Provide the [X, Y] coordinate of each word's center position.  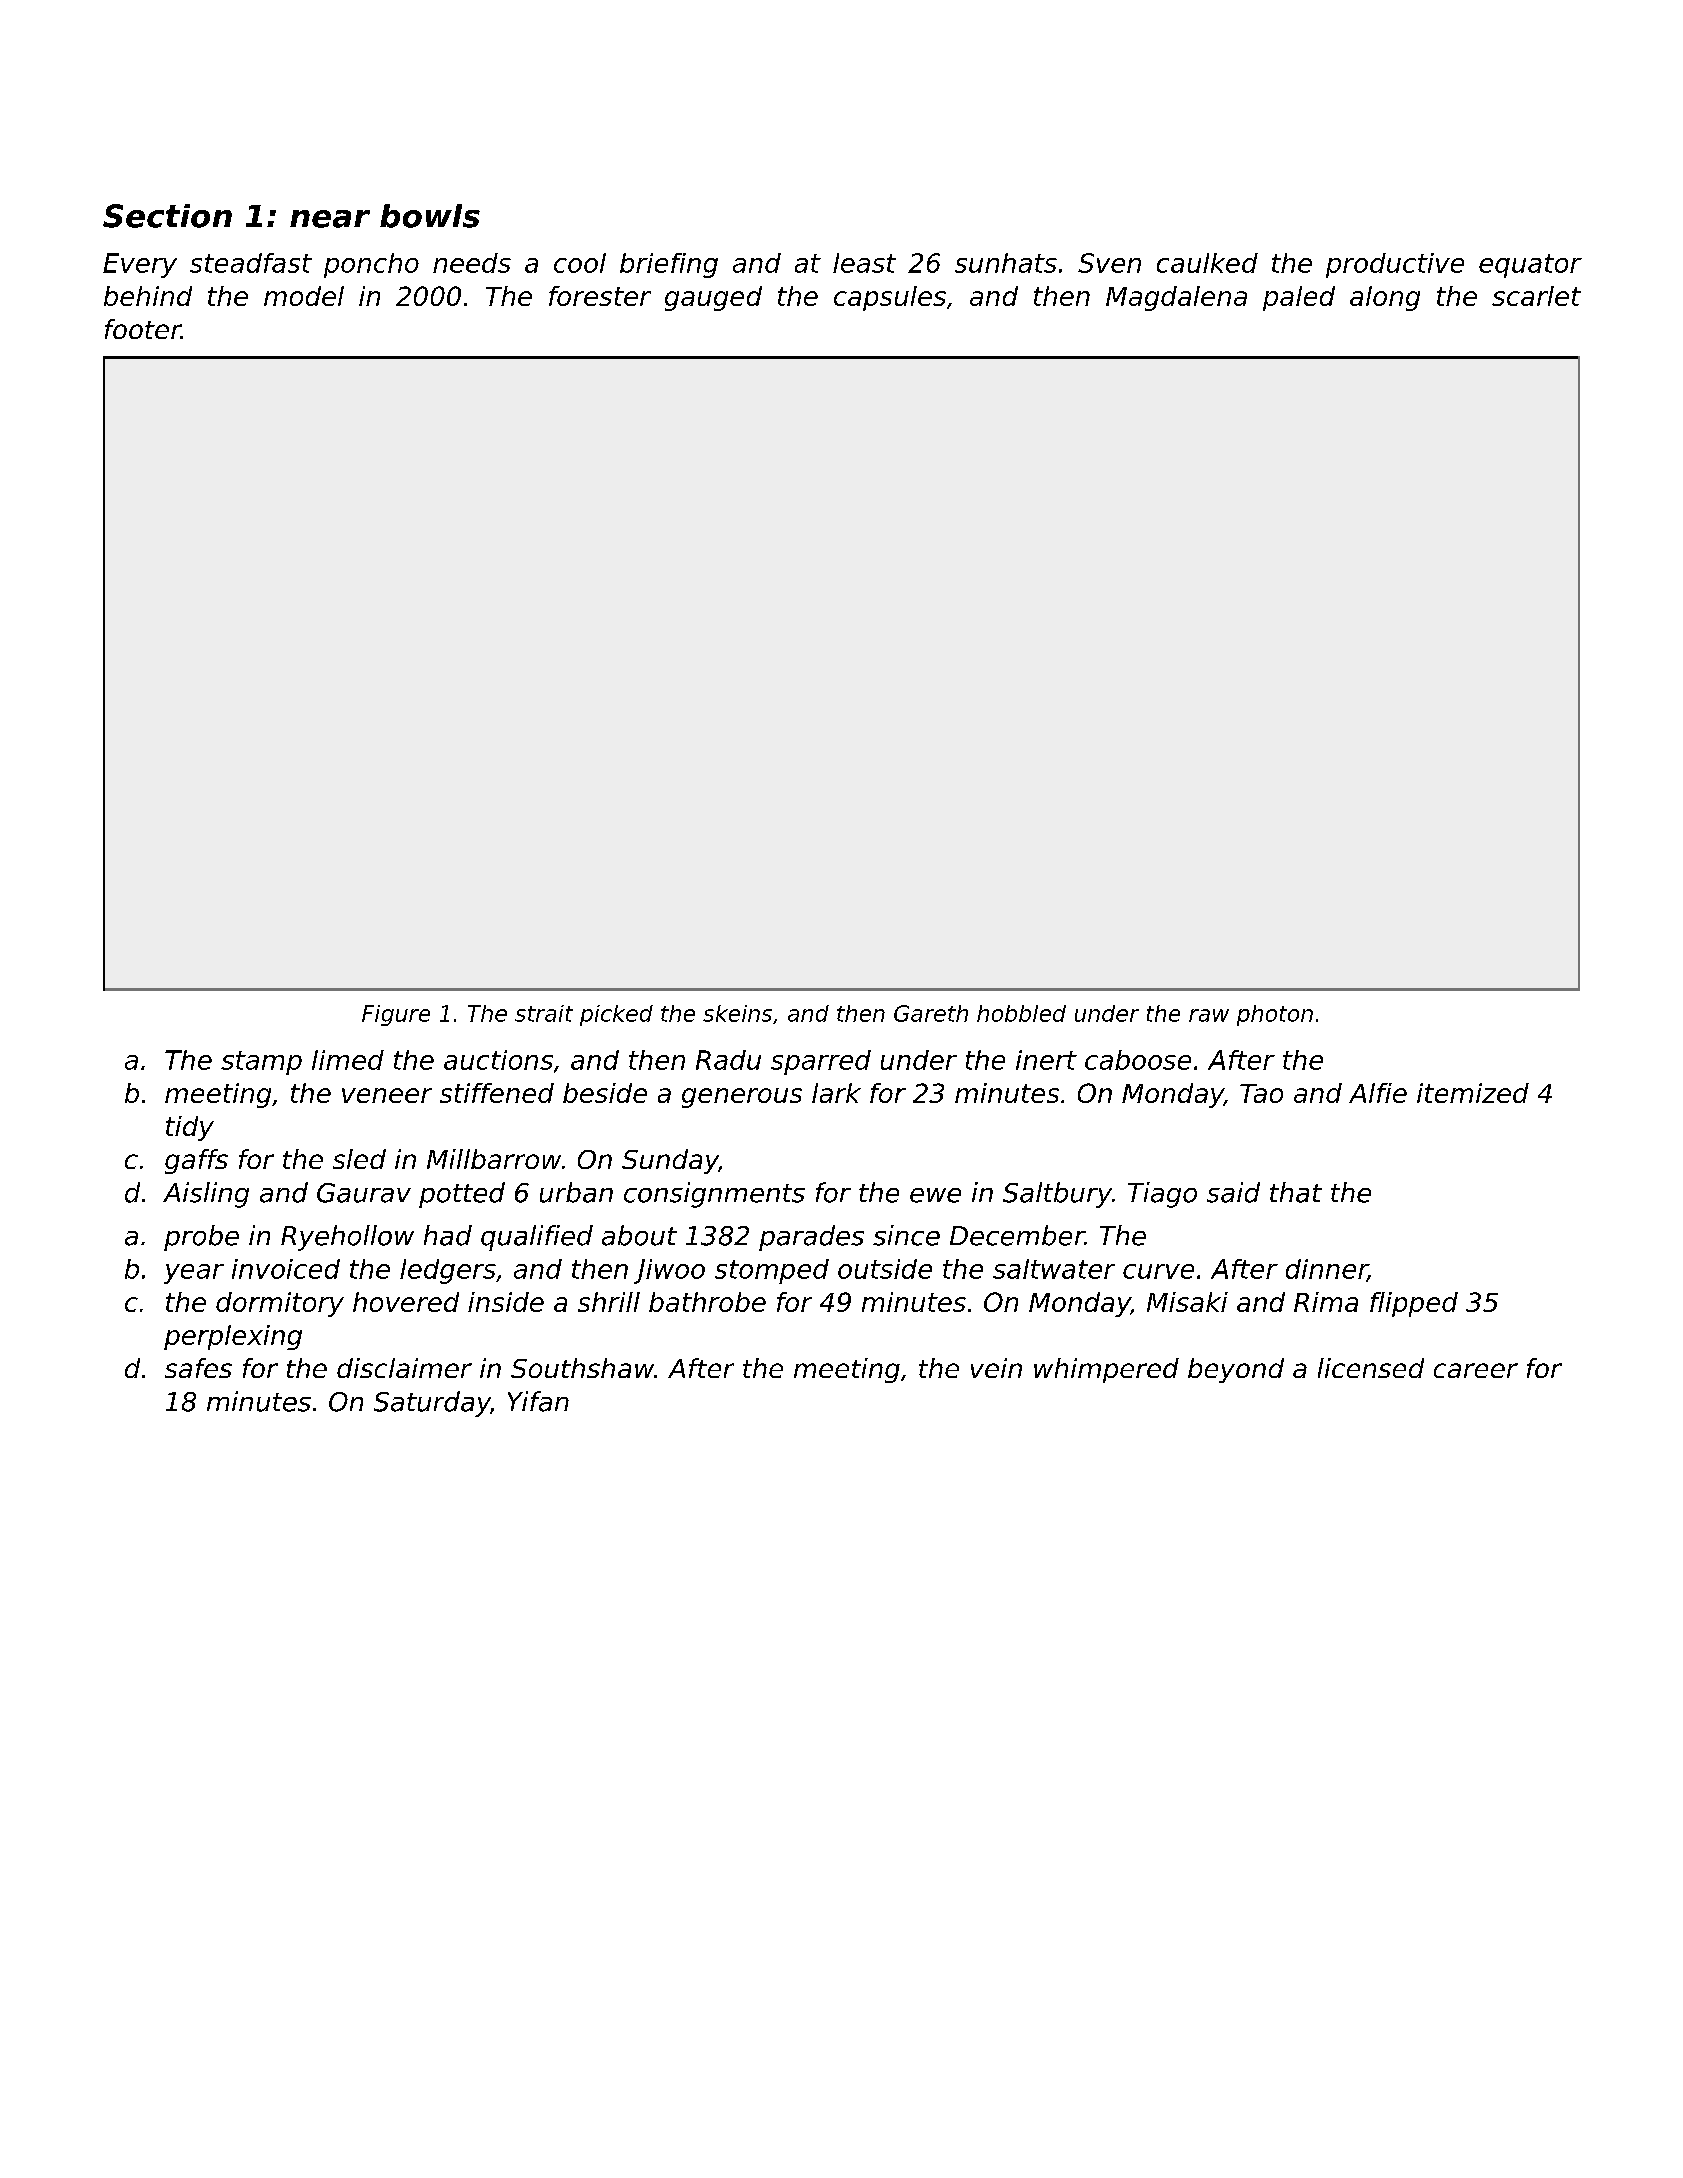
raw [1209, 1015]
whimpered [1106, 1370]
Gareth [931, 1013]
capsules [890, 298]
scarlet [1536, 296]
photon [1275, 1015]
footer [143, 329]
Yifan [538, 1401]
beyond [1236, 1370]
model [304, 296]
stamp [261, 1063]
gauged [713, 298]
